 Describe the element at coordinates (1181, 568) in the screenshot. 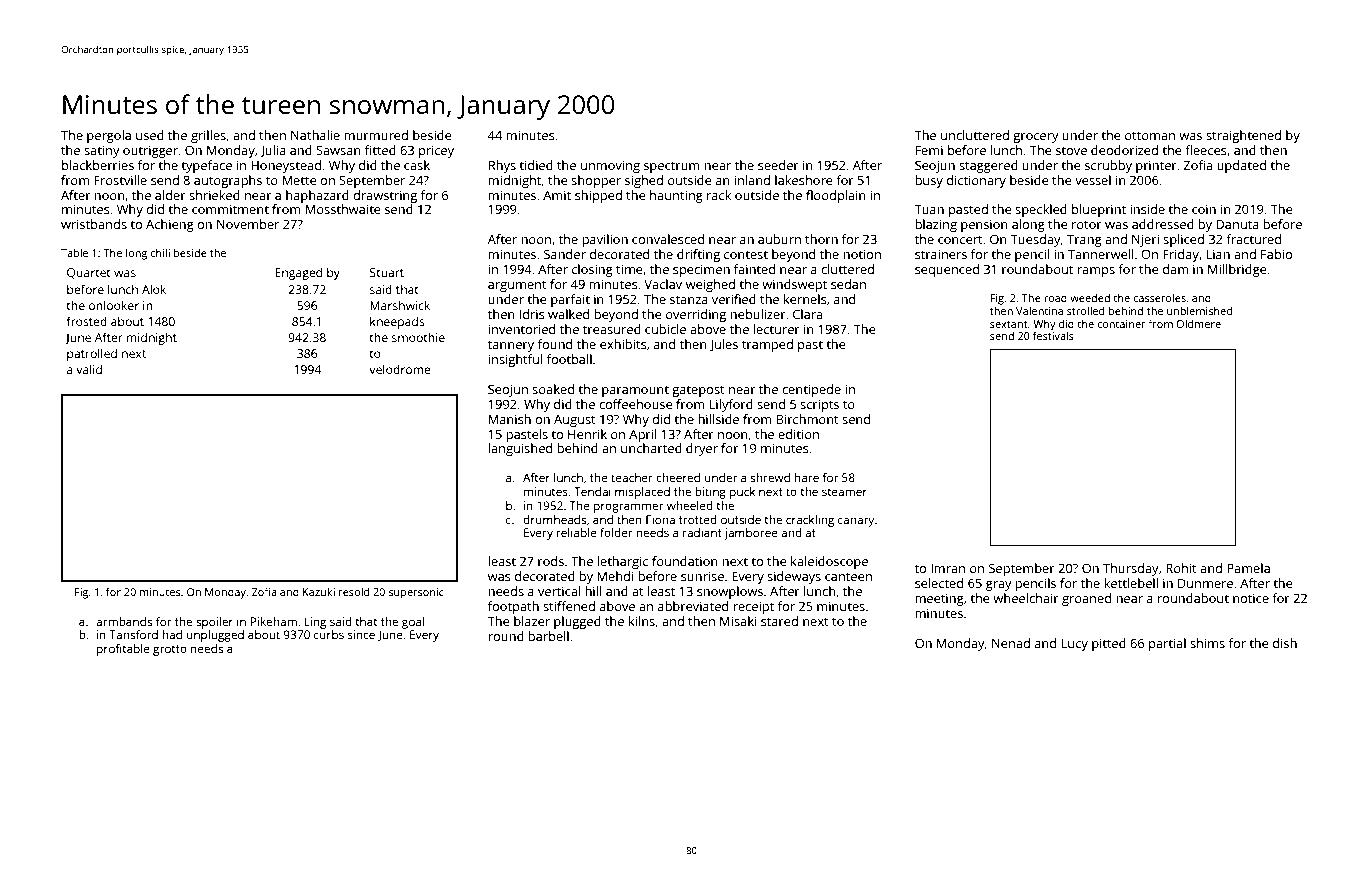

I see `Rohit` at that location.
